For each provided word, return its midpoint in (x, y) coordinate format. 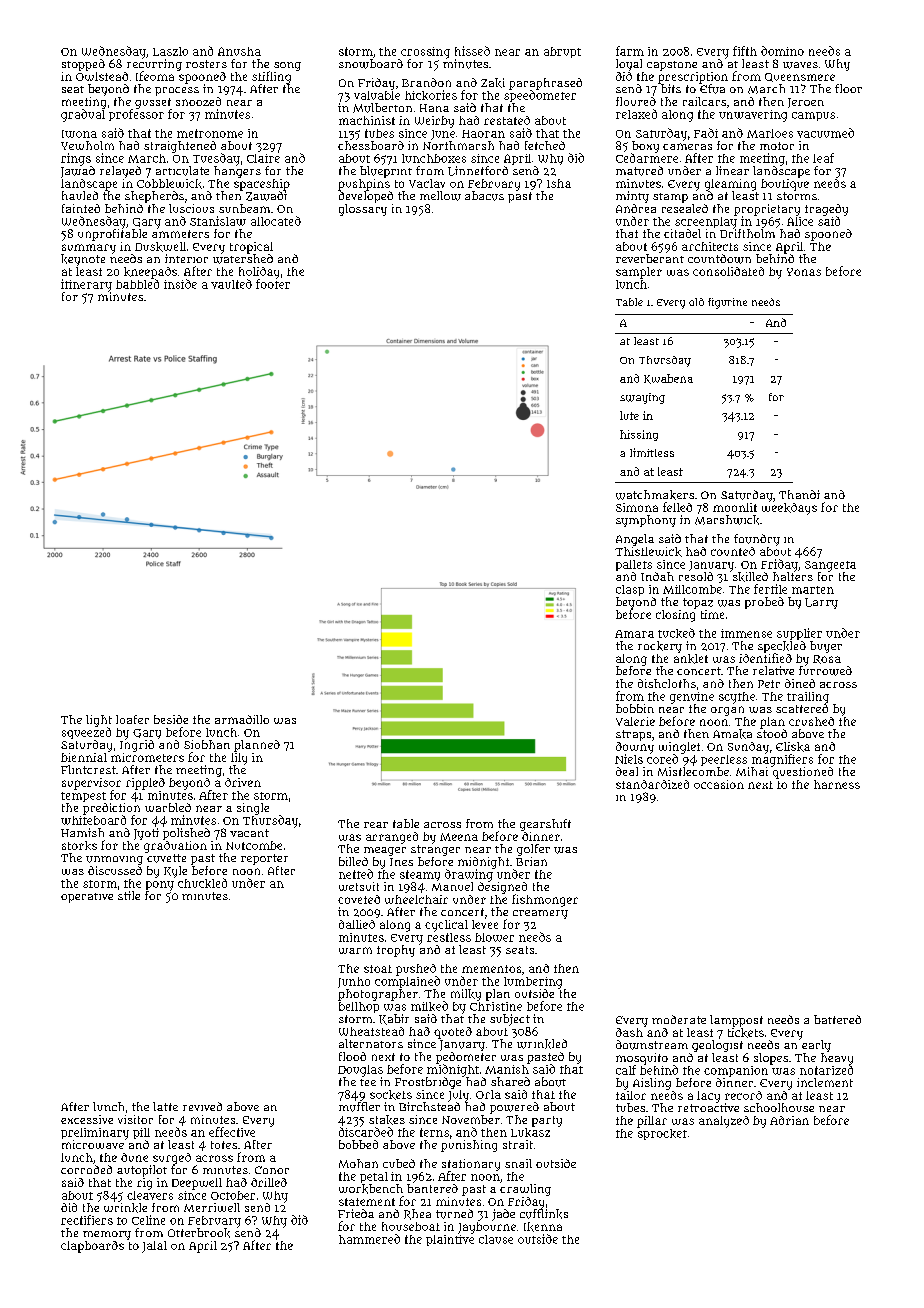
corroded (86, 1169)
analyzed (724, 1122)
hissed (472, 51)
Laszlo (170, 51)
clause (496, 1239)
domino (782, 51)
